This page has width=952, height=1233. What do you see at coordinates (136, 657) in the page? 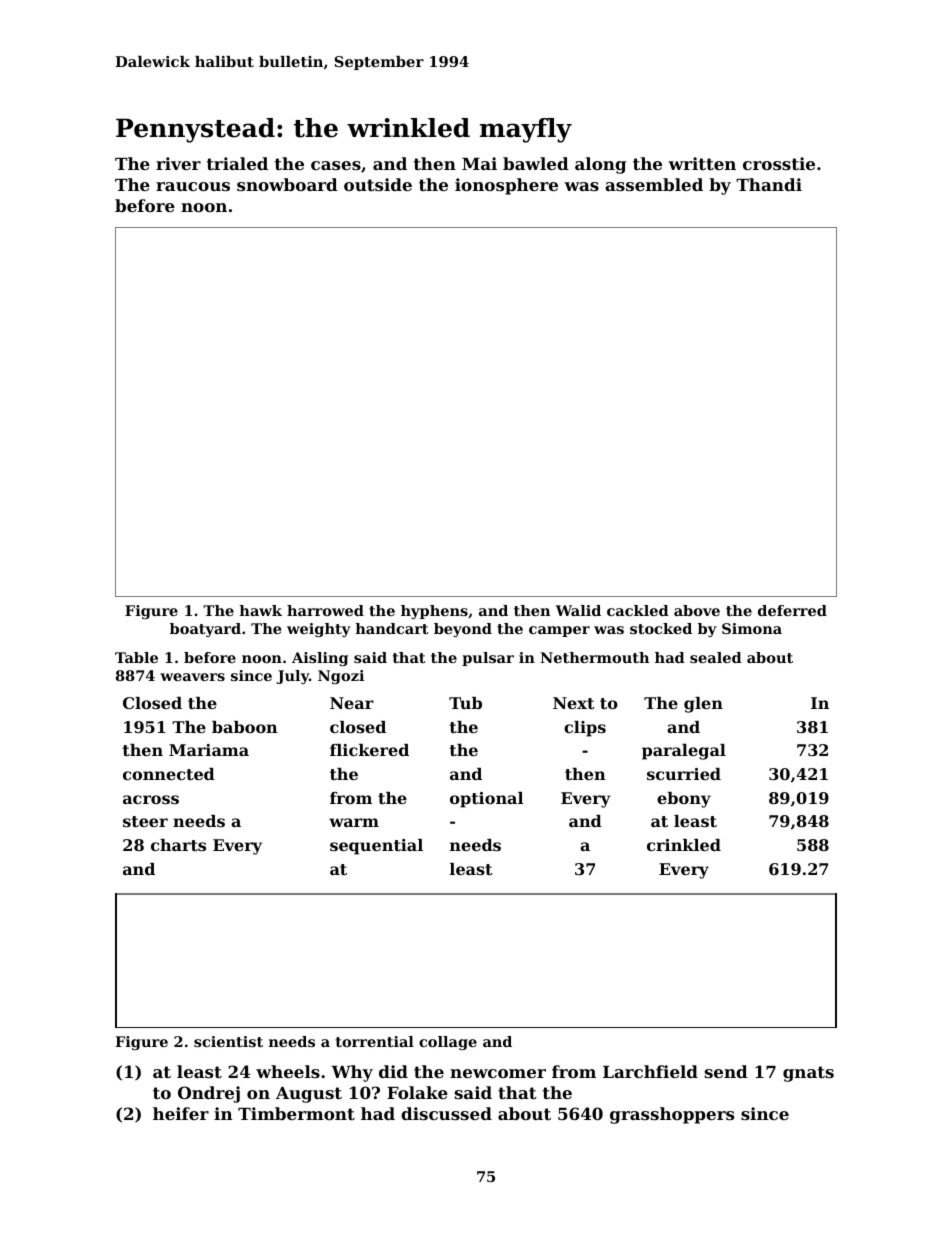
I see `Table` at bounding box center [136, 657].
